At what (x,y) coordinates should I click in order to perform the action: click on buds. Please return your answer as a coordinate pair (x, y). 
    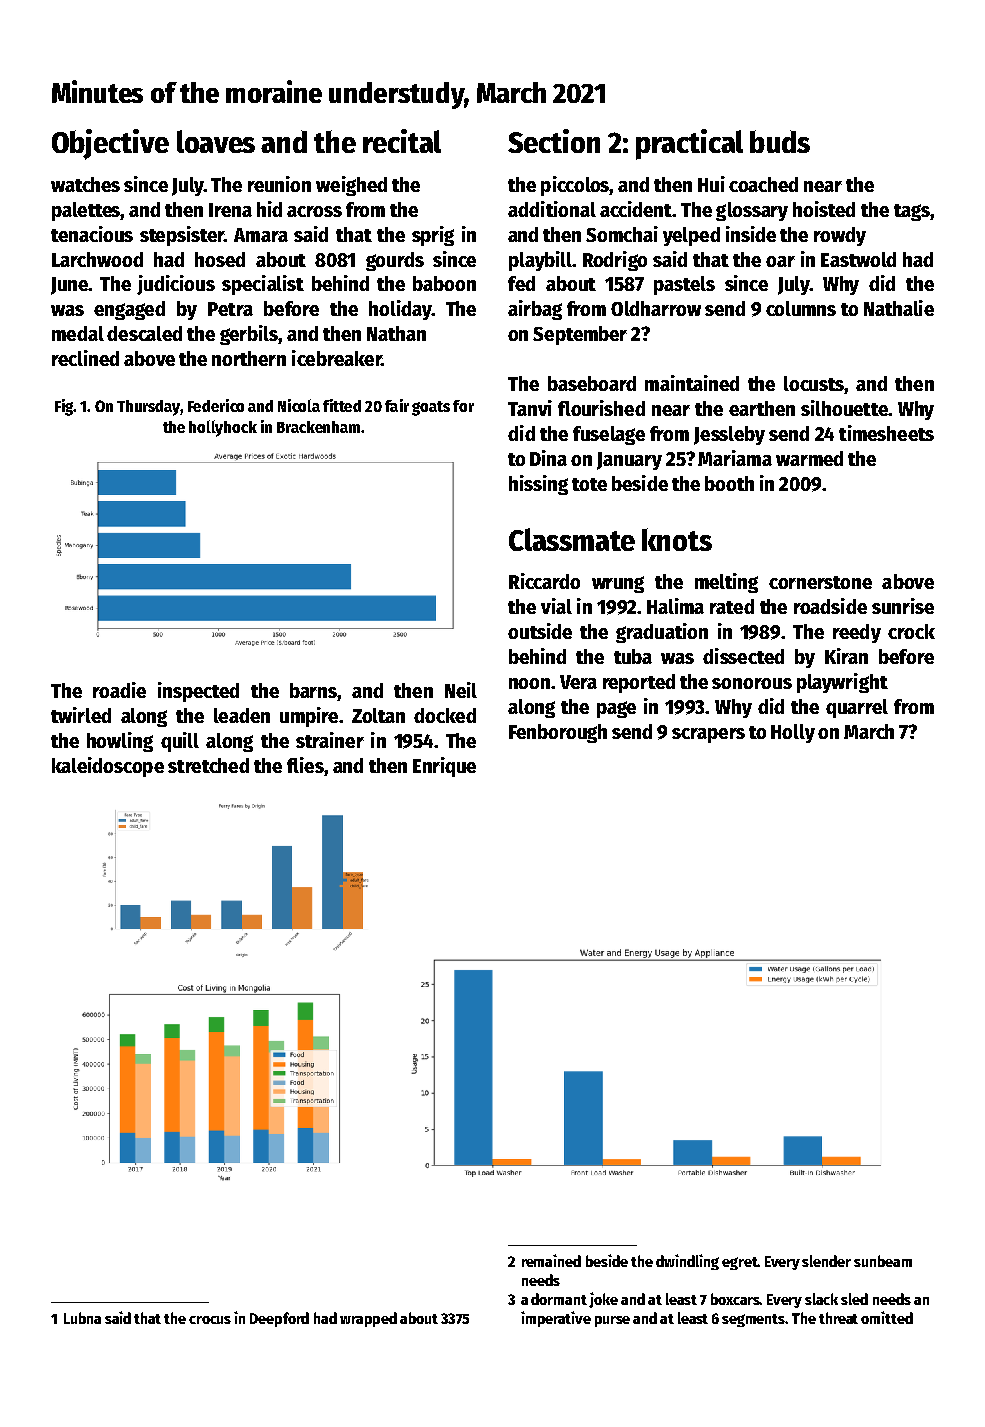
    Looking at the image, I should click on (780, 141).
